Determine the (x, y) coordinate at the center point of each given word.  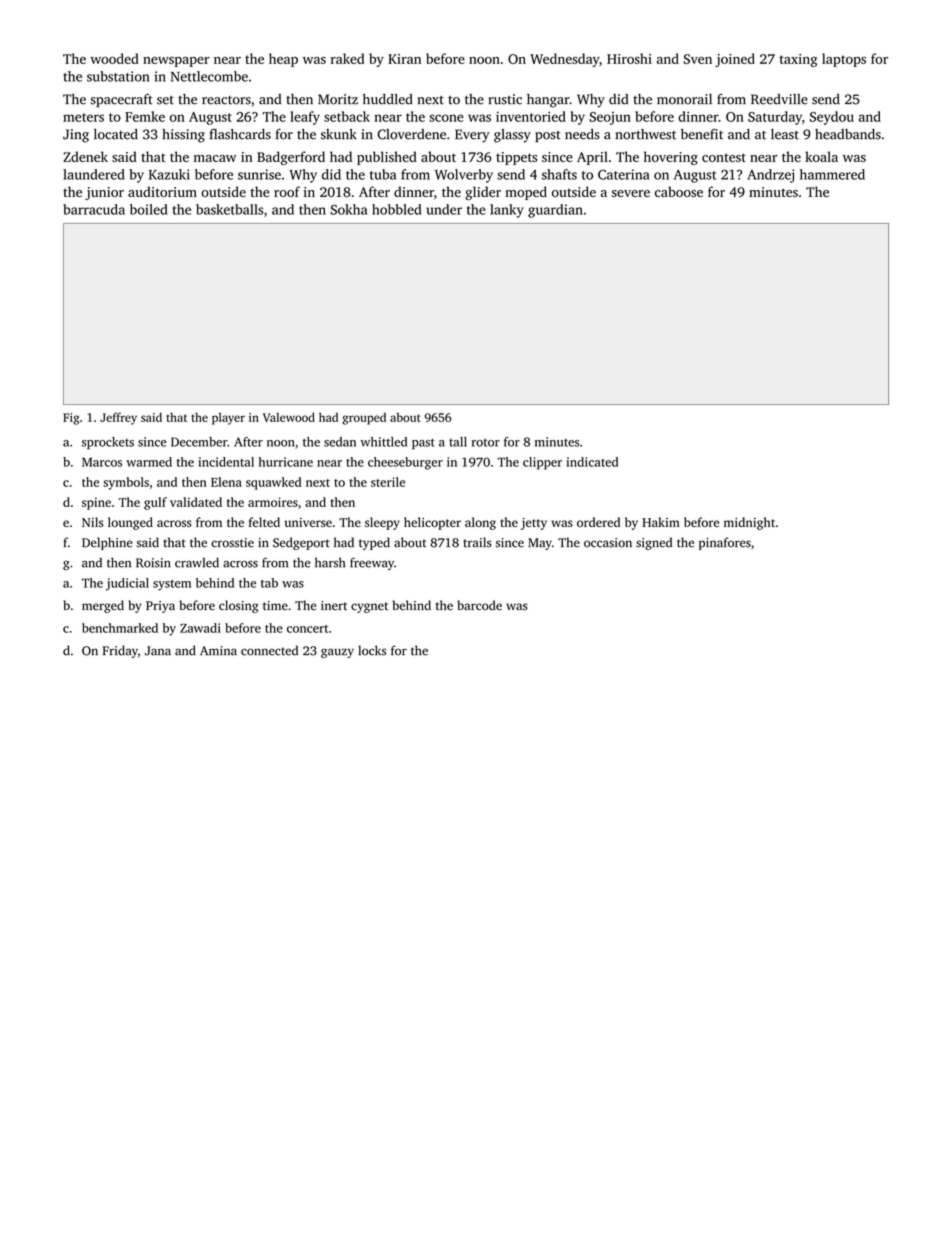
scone (446, 118)
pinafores (725, 543)
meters (83, 117)
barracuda (94, 209)
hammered (832, 174)
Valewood (289, 417)
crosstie (232, 543)
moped (526, 193)
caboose (679, 191)
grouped (364, 419)
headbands (848, 134)
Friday (120, 651)
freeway (372, 563)
